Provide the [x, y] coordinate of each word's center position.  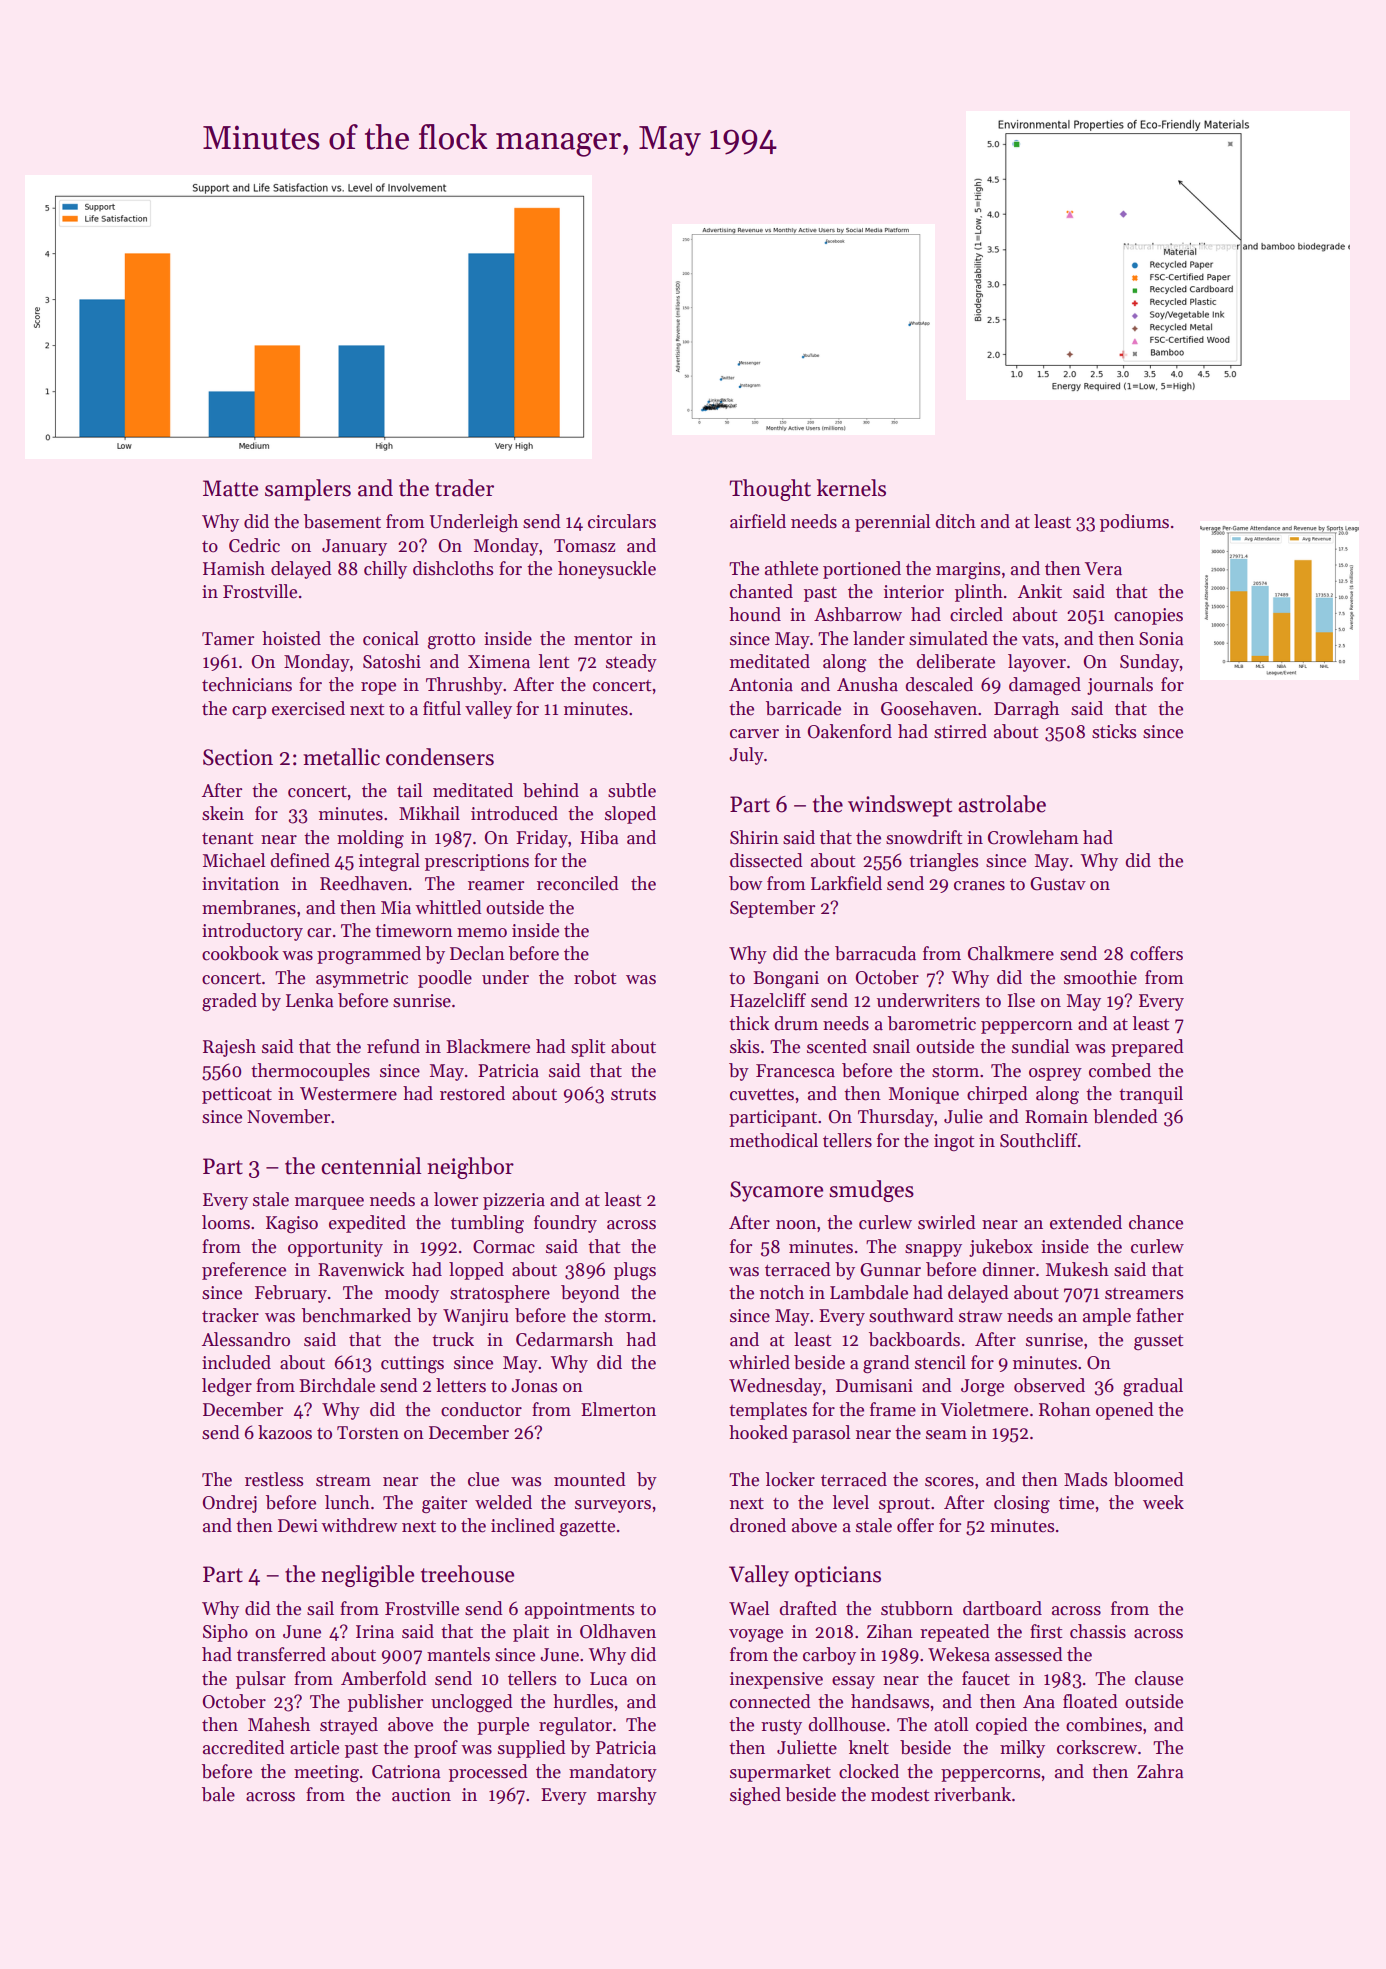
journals [1120, 686]
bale [218, 1794]
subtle [632, 790]
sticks [1114, 731]
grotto [451, 641]
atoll [951, 1724]
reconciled [578, 883]
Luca [609, 1679]
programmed [369, 955]
